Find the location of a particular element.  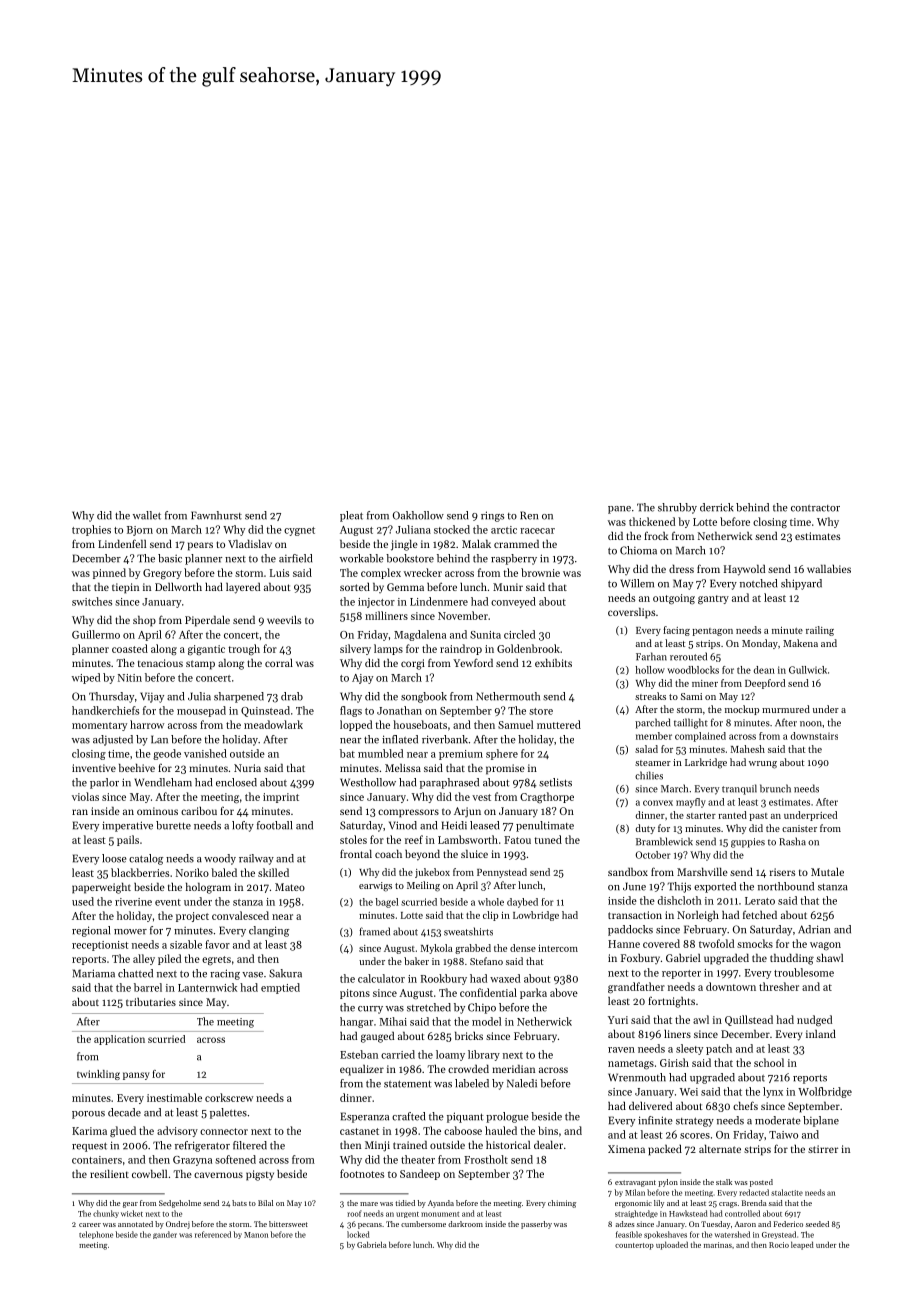

Chipo is located at coordinates (482, 1008).
